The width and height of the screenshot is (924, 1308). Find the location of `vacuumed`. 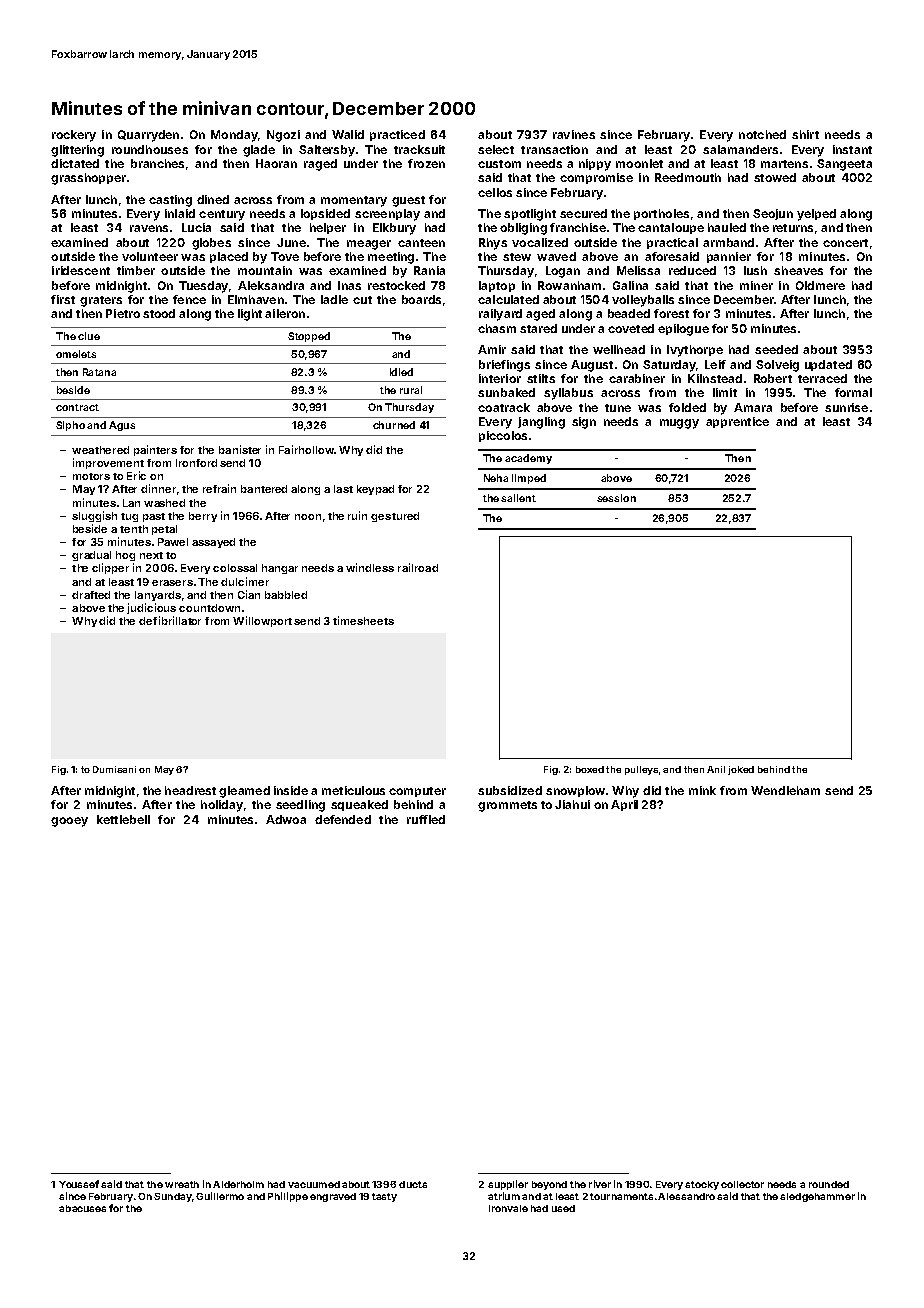

vacuumed is located at coordinates (314, 1184).
